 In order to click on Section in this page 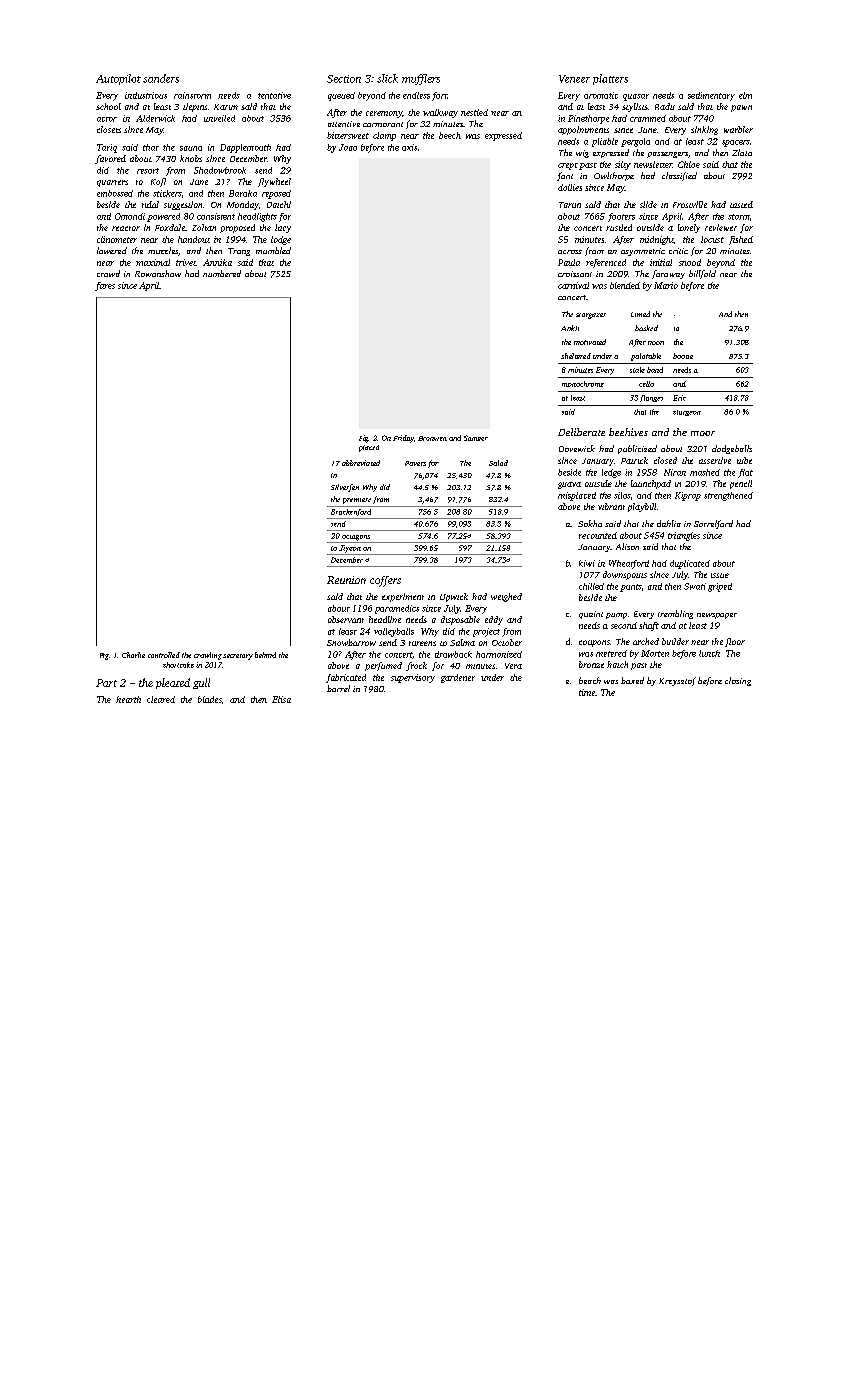, I will do `click(344, 79)`.
